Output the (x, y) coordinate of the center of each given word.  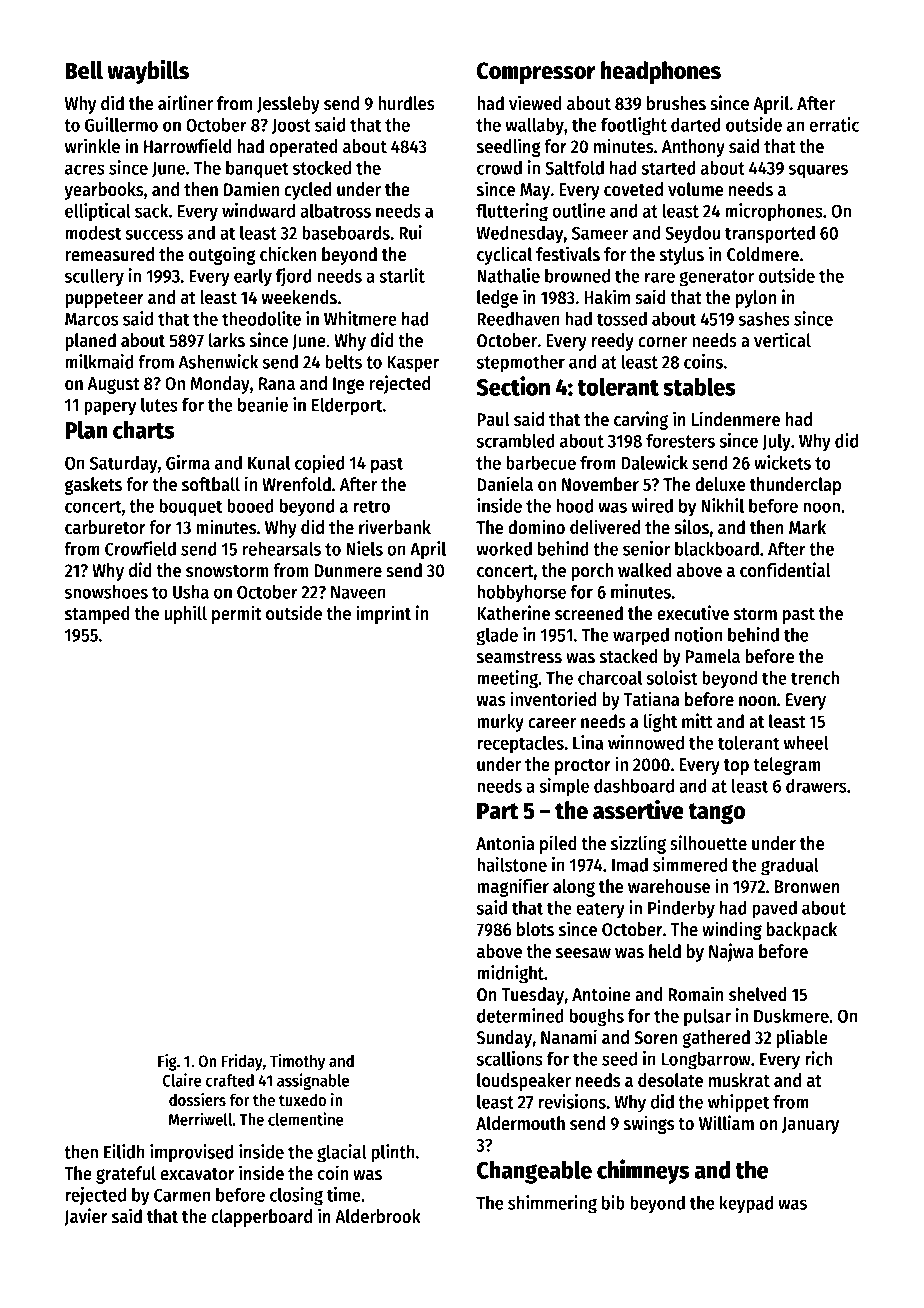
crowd (499, 168)
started (668, 167)
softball (211, 484)
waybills (148, 72)
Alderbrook (378, 1216)
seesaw (583, 953)
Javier (86, 1217)
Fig (167, 1062)
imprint (383, 614)
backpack (802, 931)
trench (815, 677)
